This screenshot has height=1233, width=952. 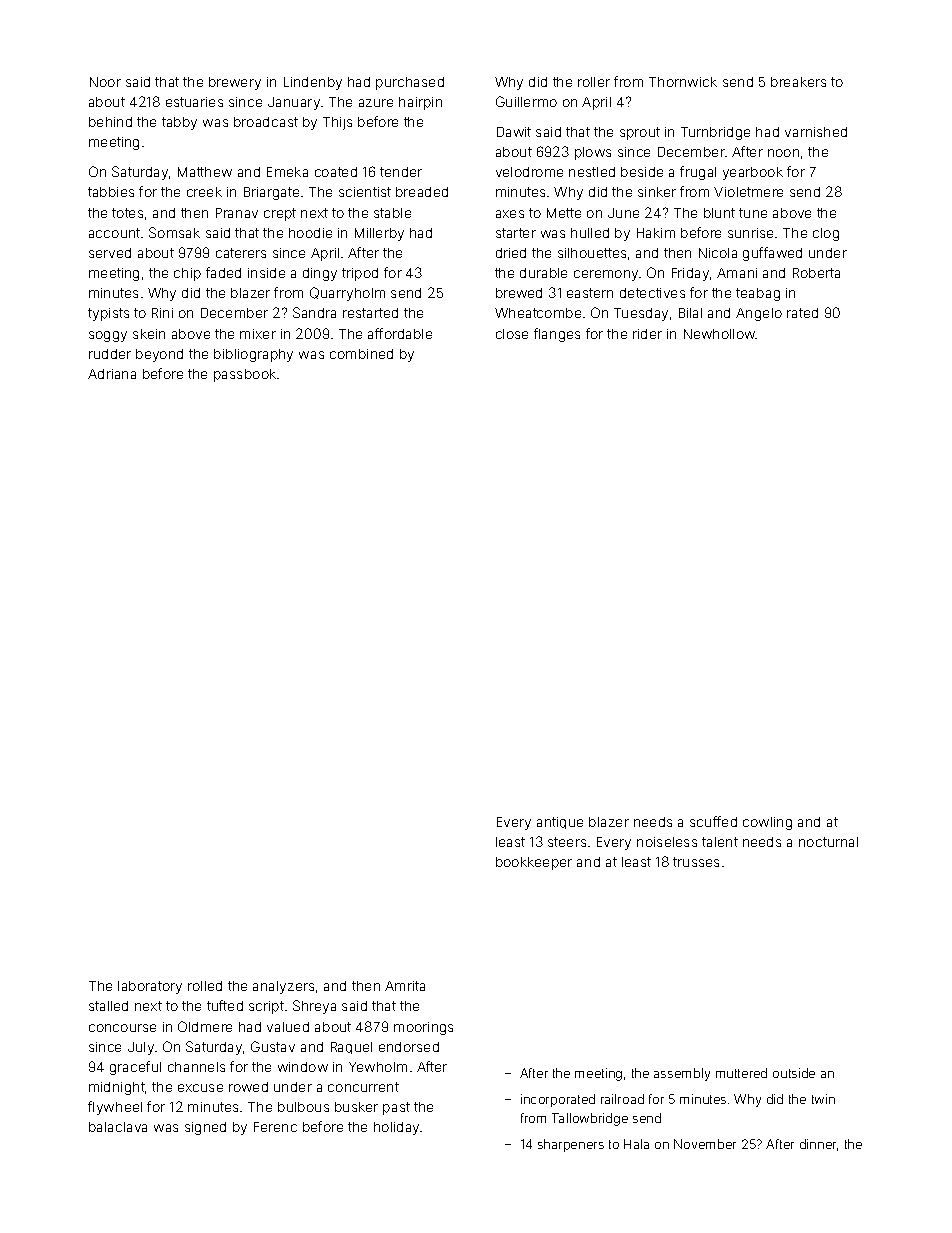 I want to click on holiday, so click(x=397, y=1128).
